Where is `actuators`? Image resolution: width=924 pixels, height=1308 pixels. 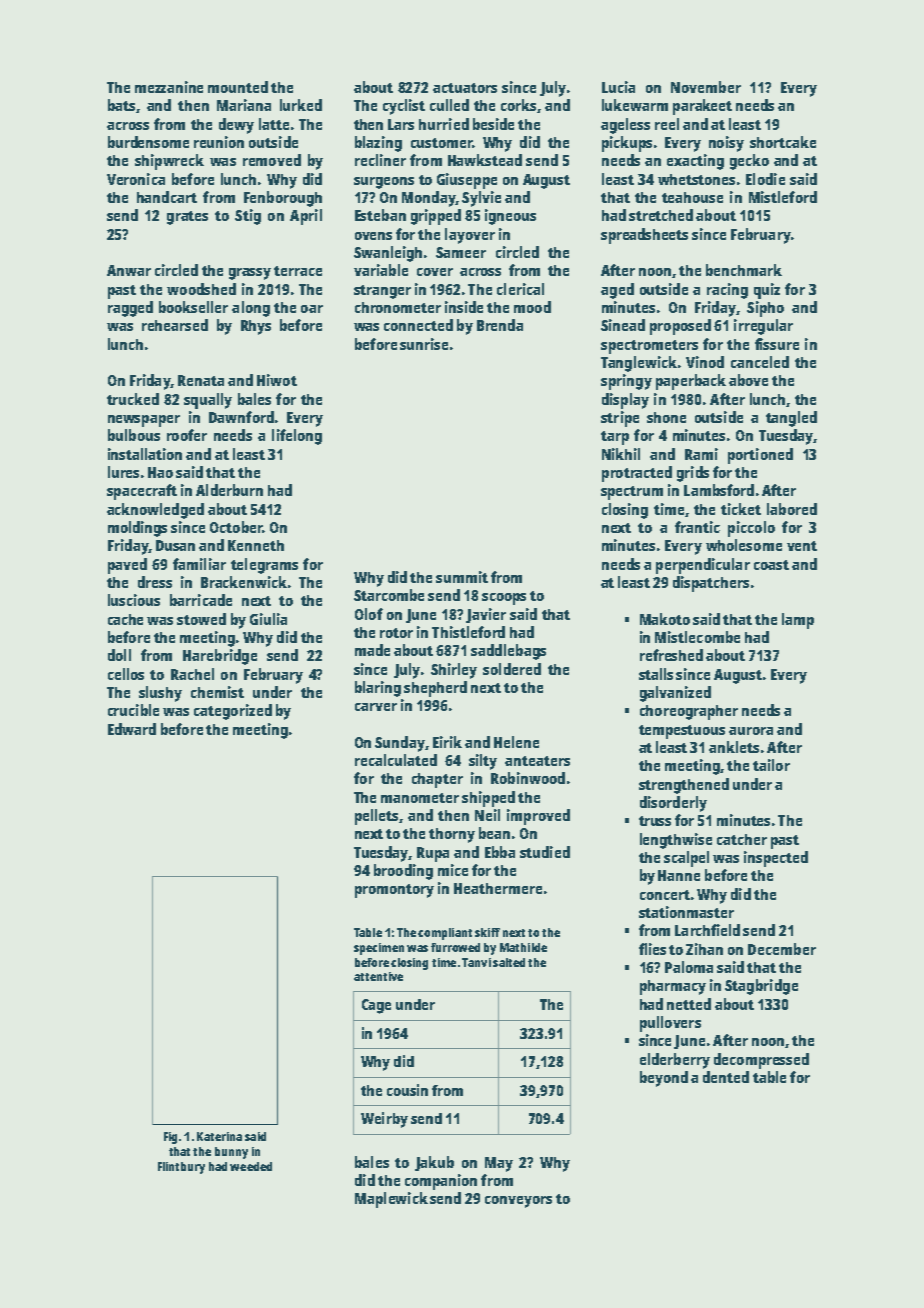 actuators is located at coordinates (465, 88).
